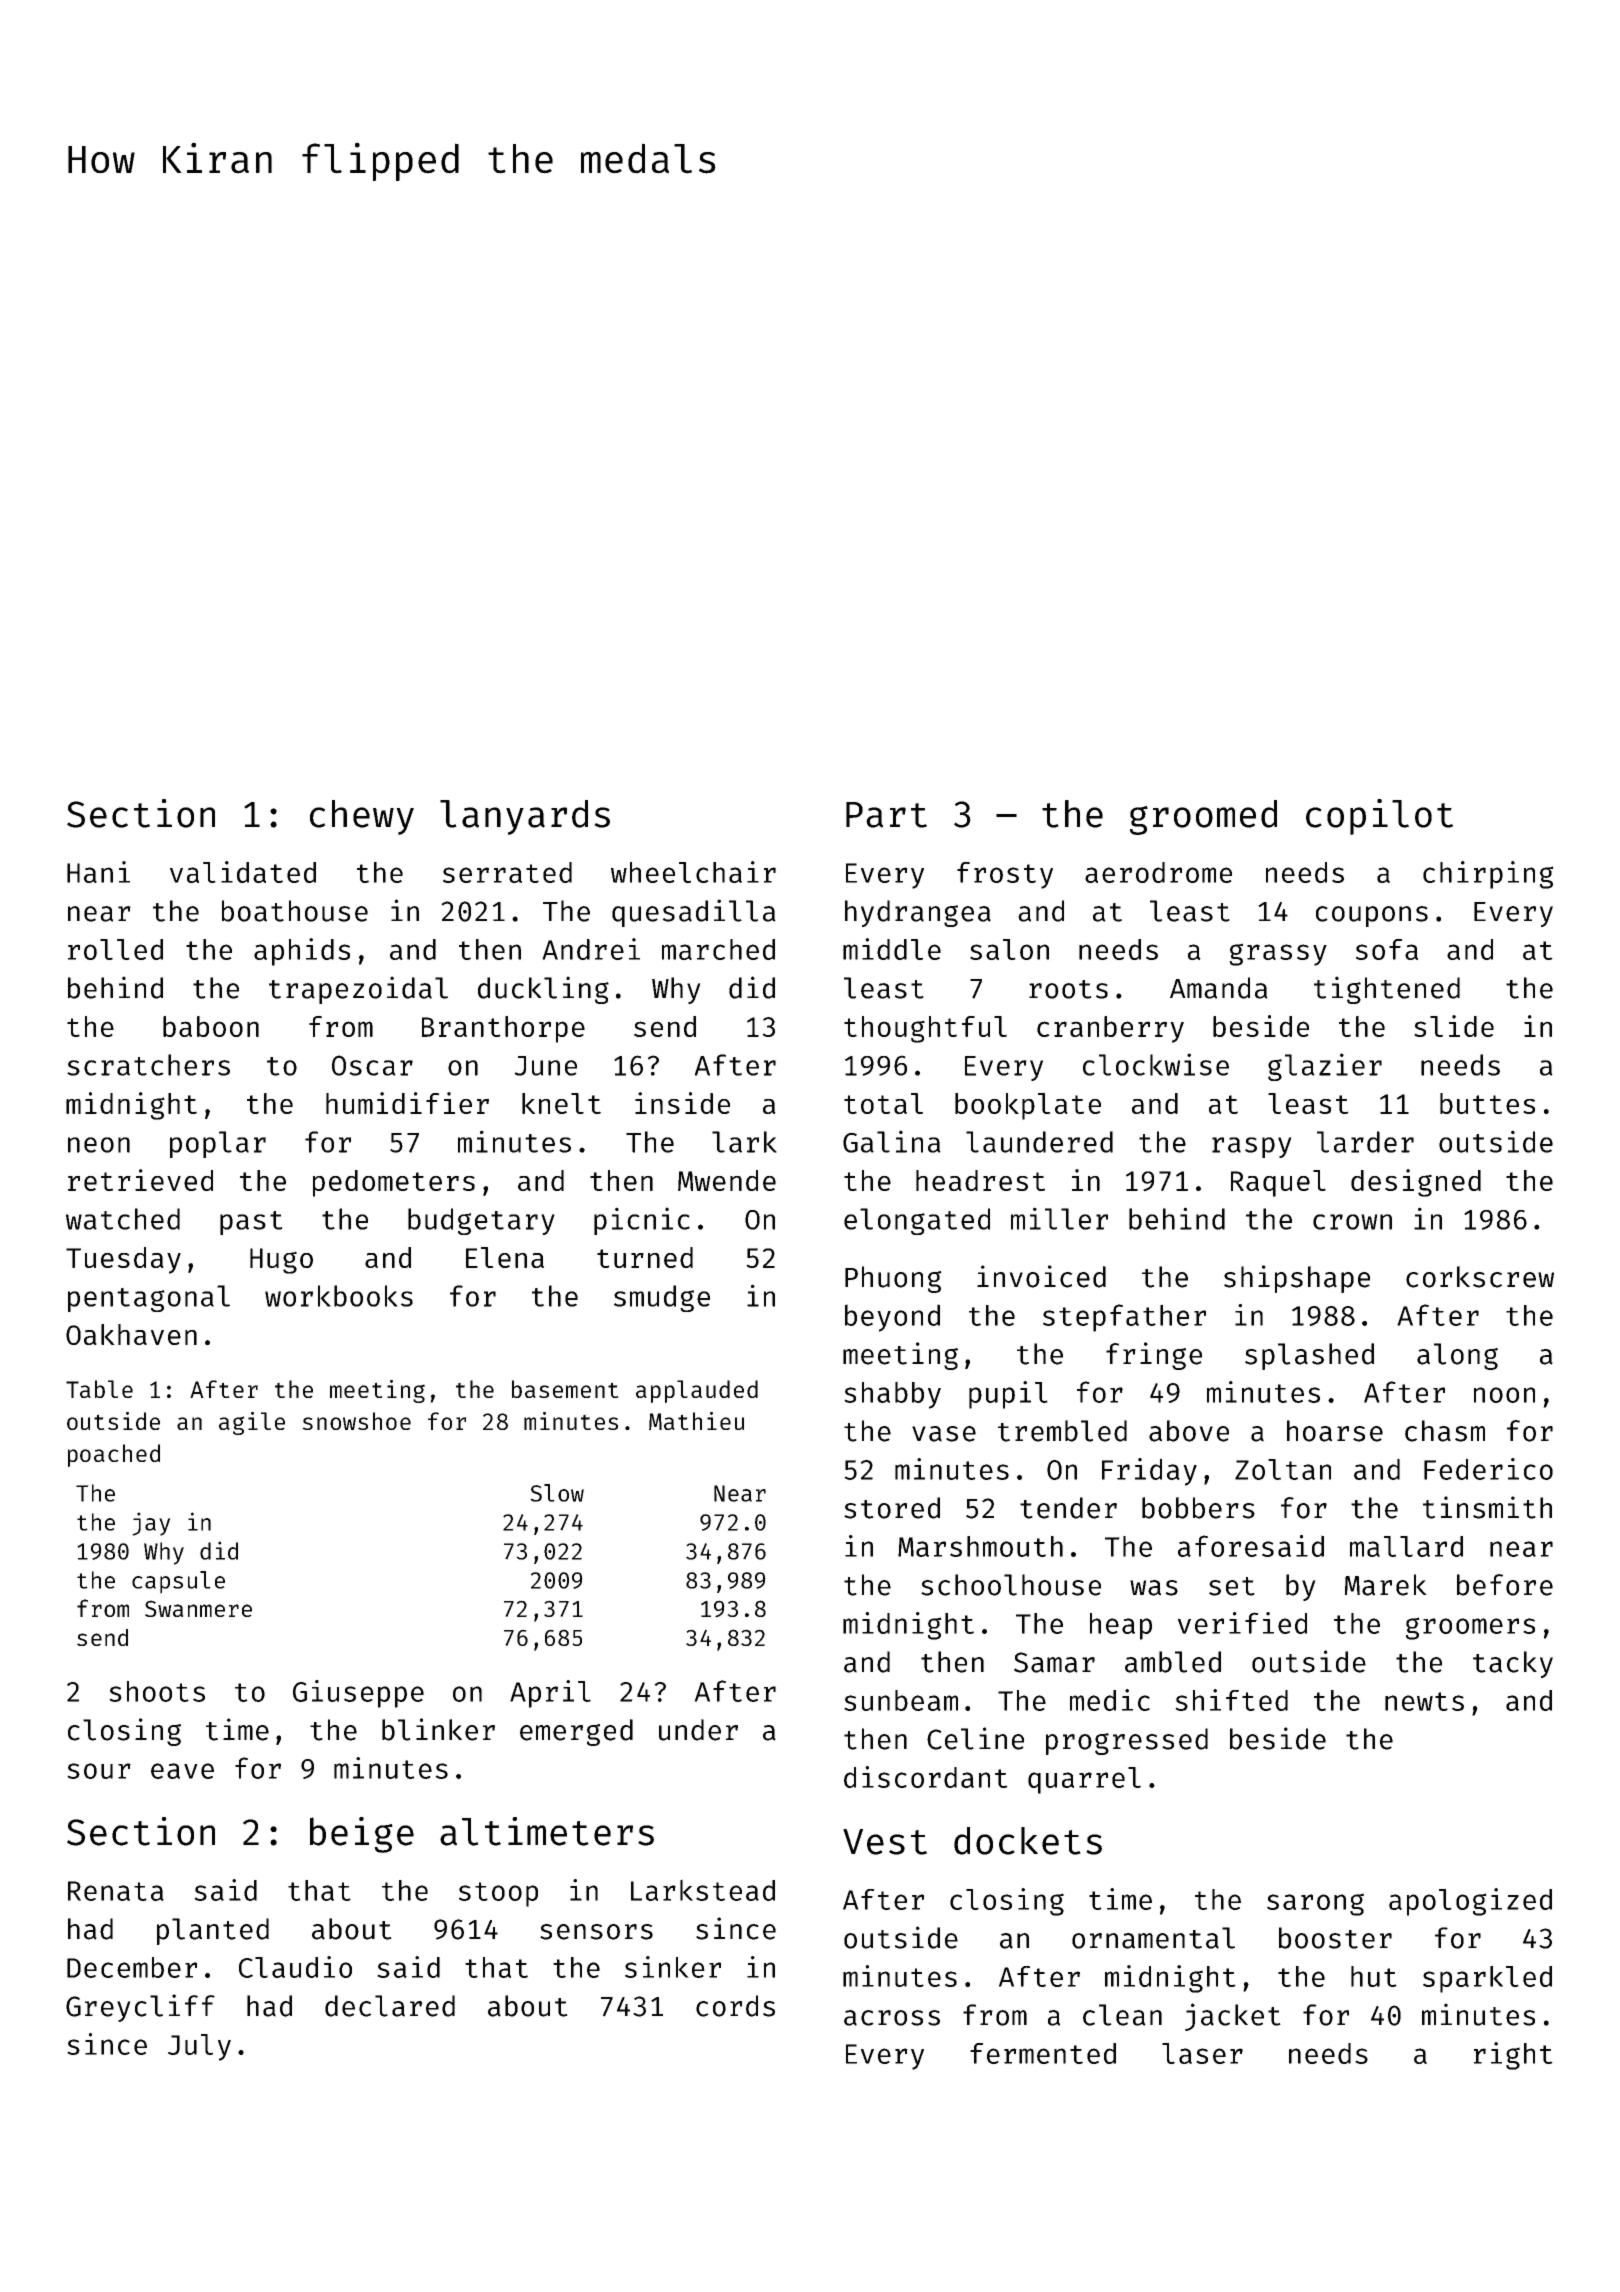 The height and width of the document is (2292, 1620). Describe the element at coordinates (543, 990) in the document. I see `duckling` at that location.
